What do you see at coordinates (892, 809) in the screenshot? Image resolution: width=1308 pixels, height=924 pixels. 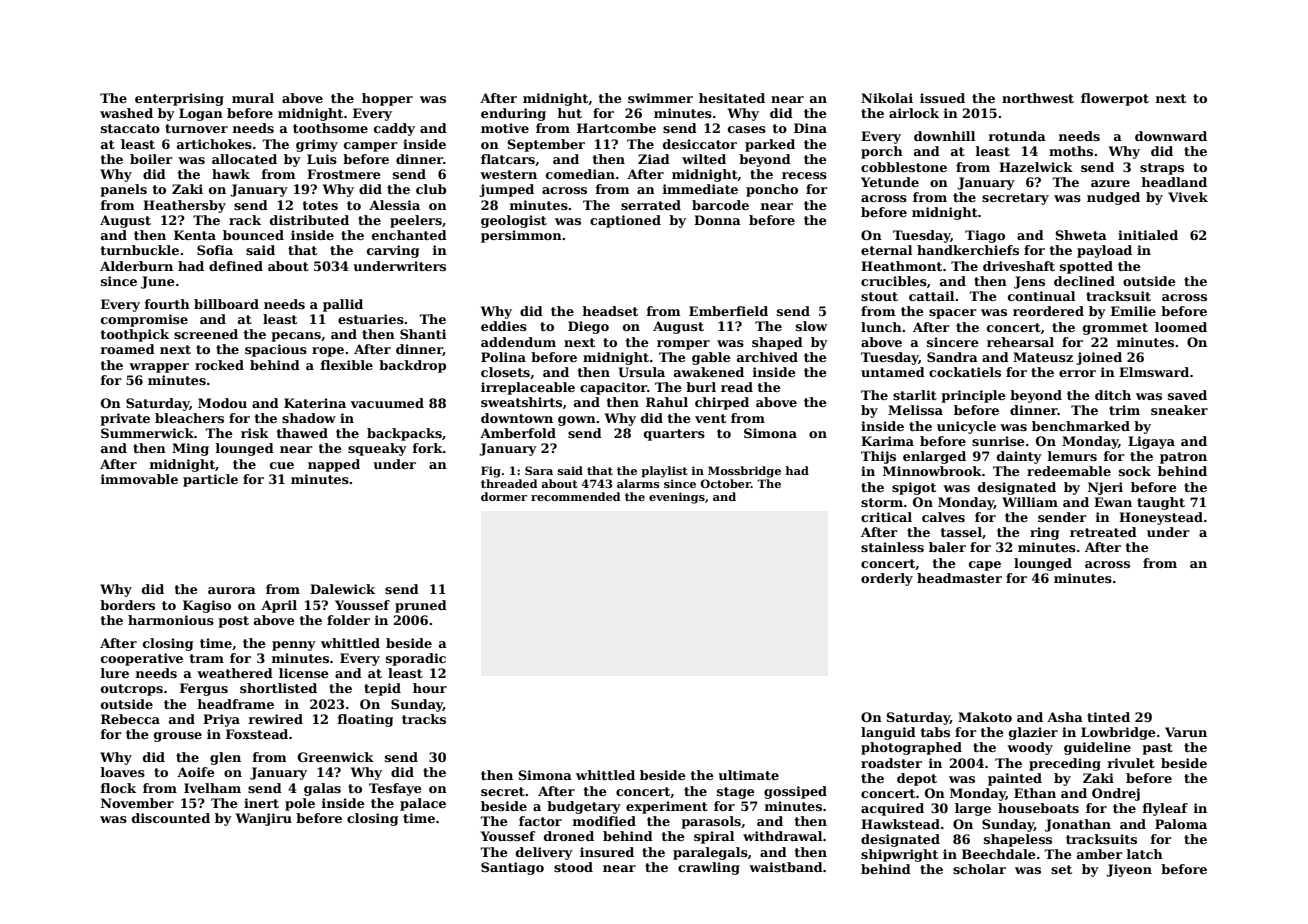 I see `acquired` at bounding box center [892, 809].
